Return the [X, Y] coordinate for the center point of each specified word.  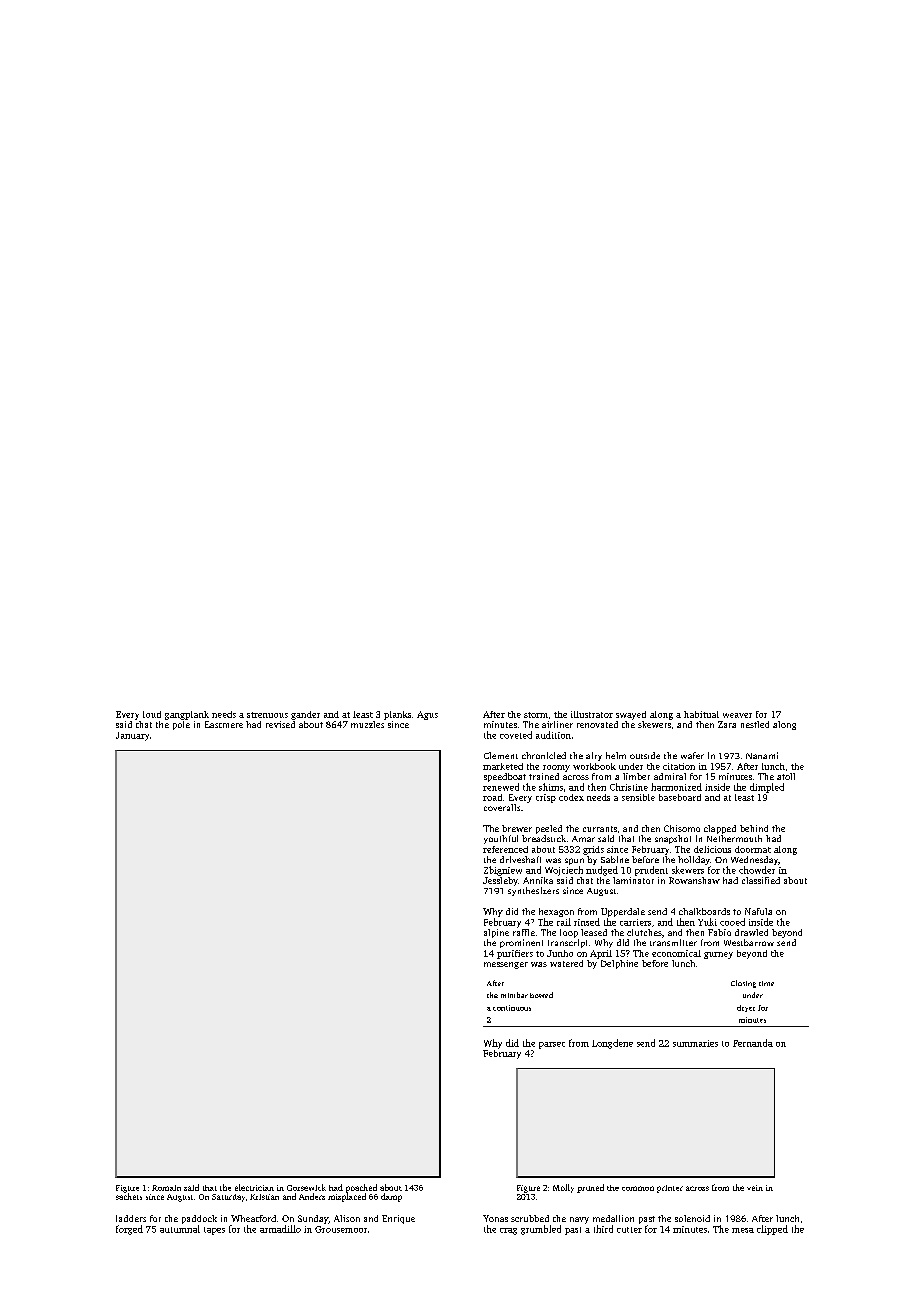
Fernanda [753, 1043]
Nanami [762, 755]
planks [397, 715]
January [132, 736]
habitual [701, 714]
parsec [552, 1045]
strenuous [267, 715]
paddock [199, 1219]
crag [508, 1231]
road [492, 797]
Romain [166, 1188]
